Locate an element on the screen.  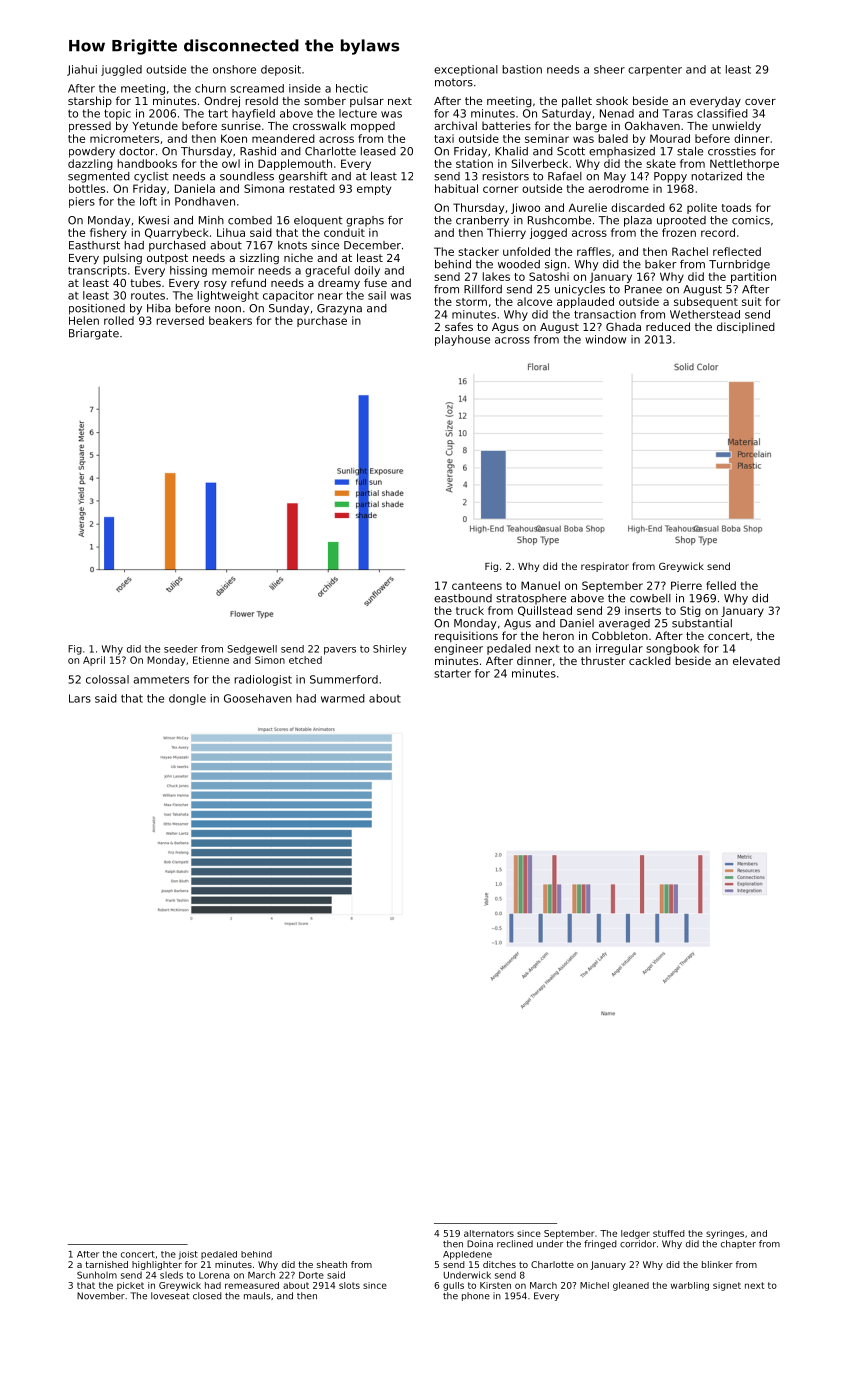
reduced is located at coordinates (668, 326).
